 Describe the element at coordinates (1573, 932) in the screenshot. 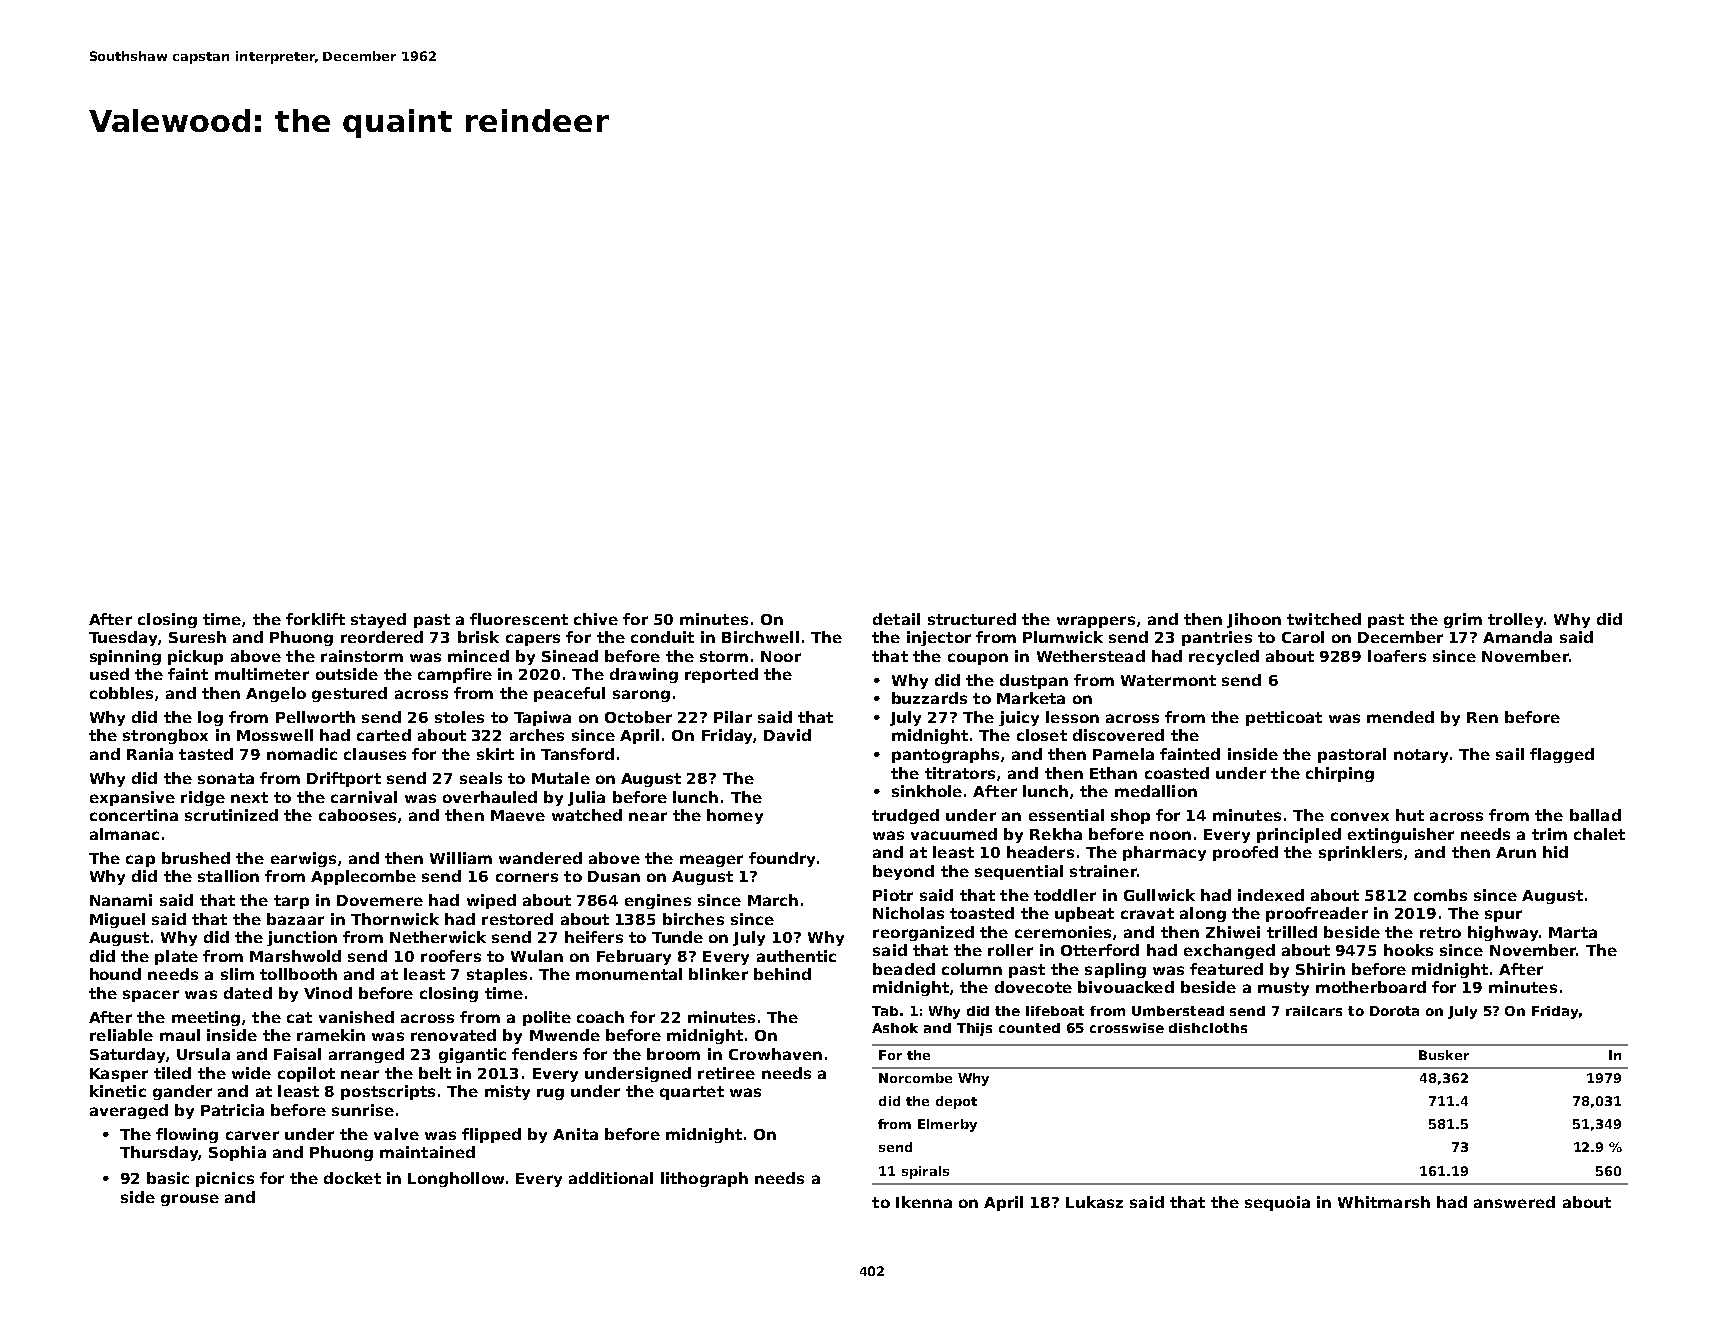

I see `Marta` at that location.
